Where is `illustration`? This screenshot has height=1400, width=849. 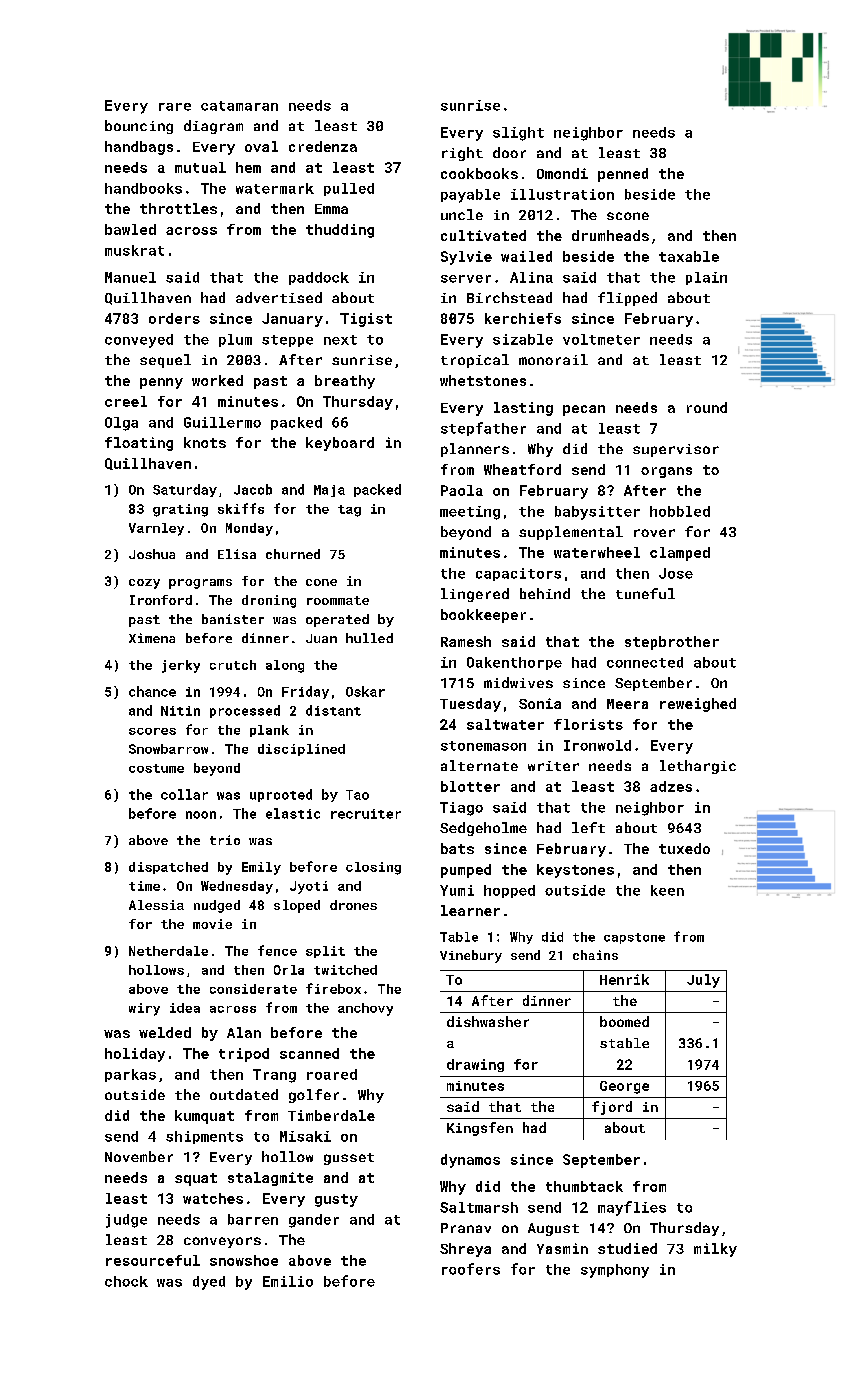
illustration is located at coordinates (562, 194).
